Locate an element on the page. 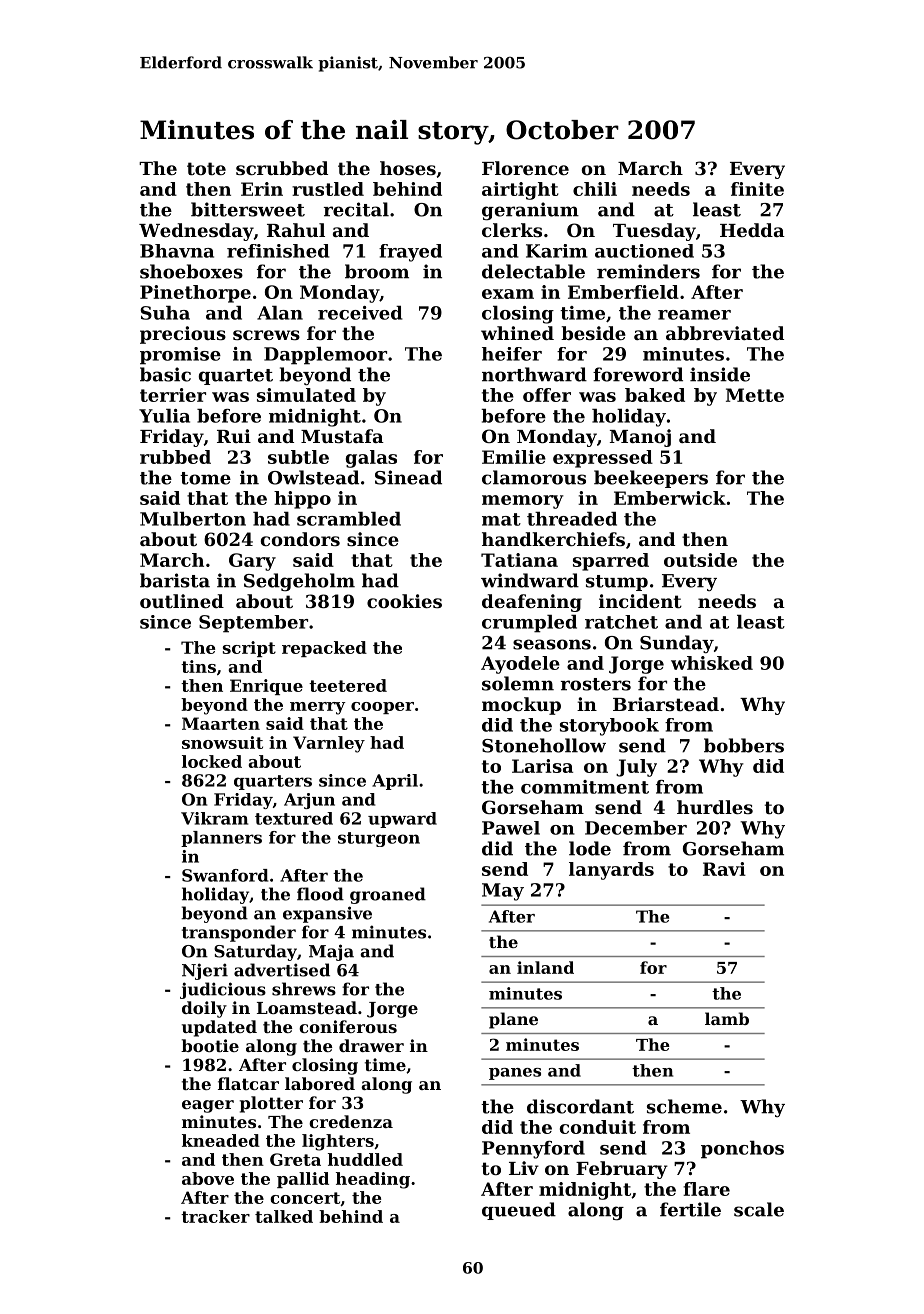 The width and height of the image is (924, 1314). queued is located at coordinates (519, 1211).
